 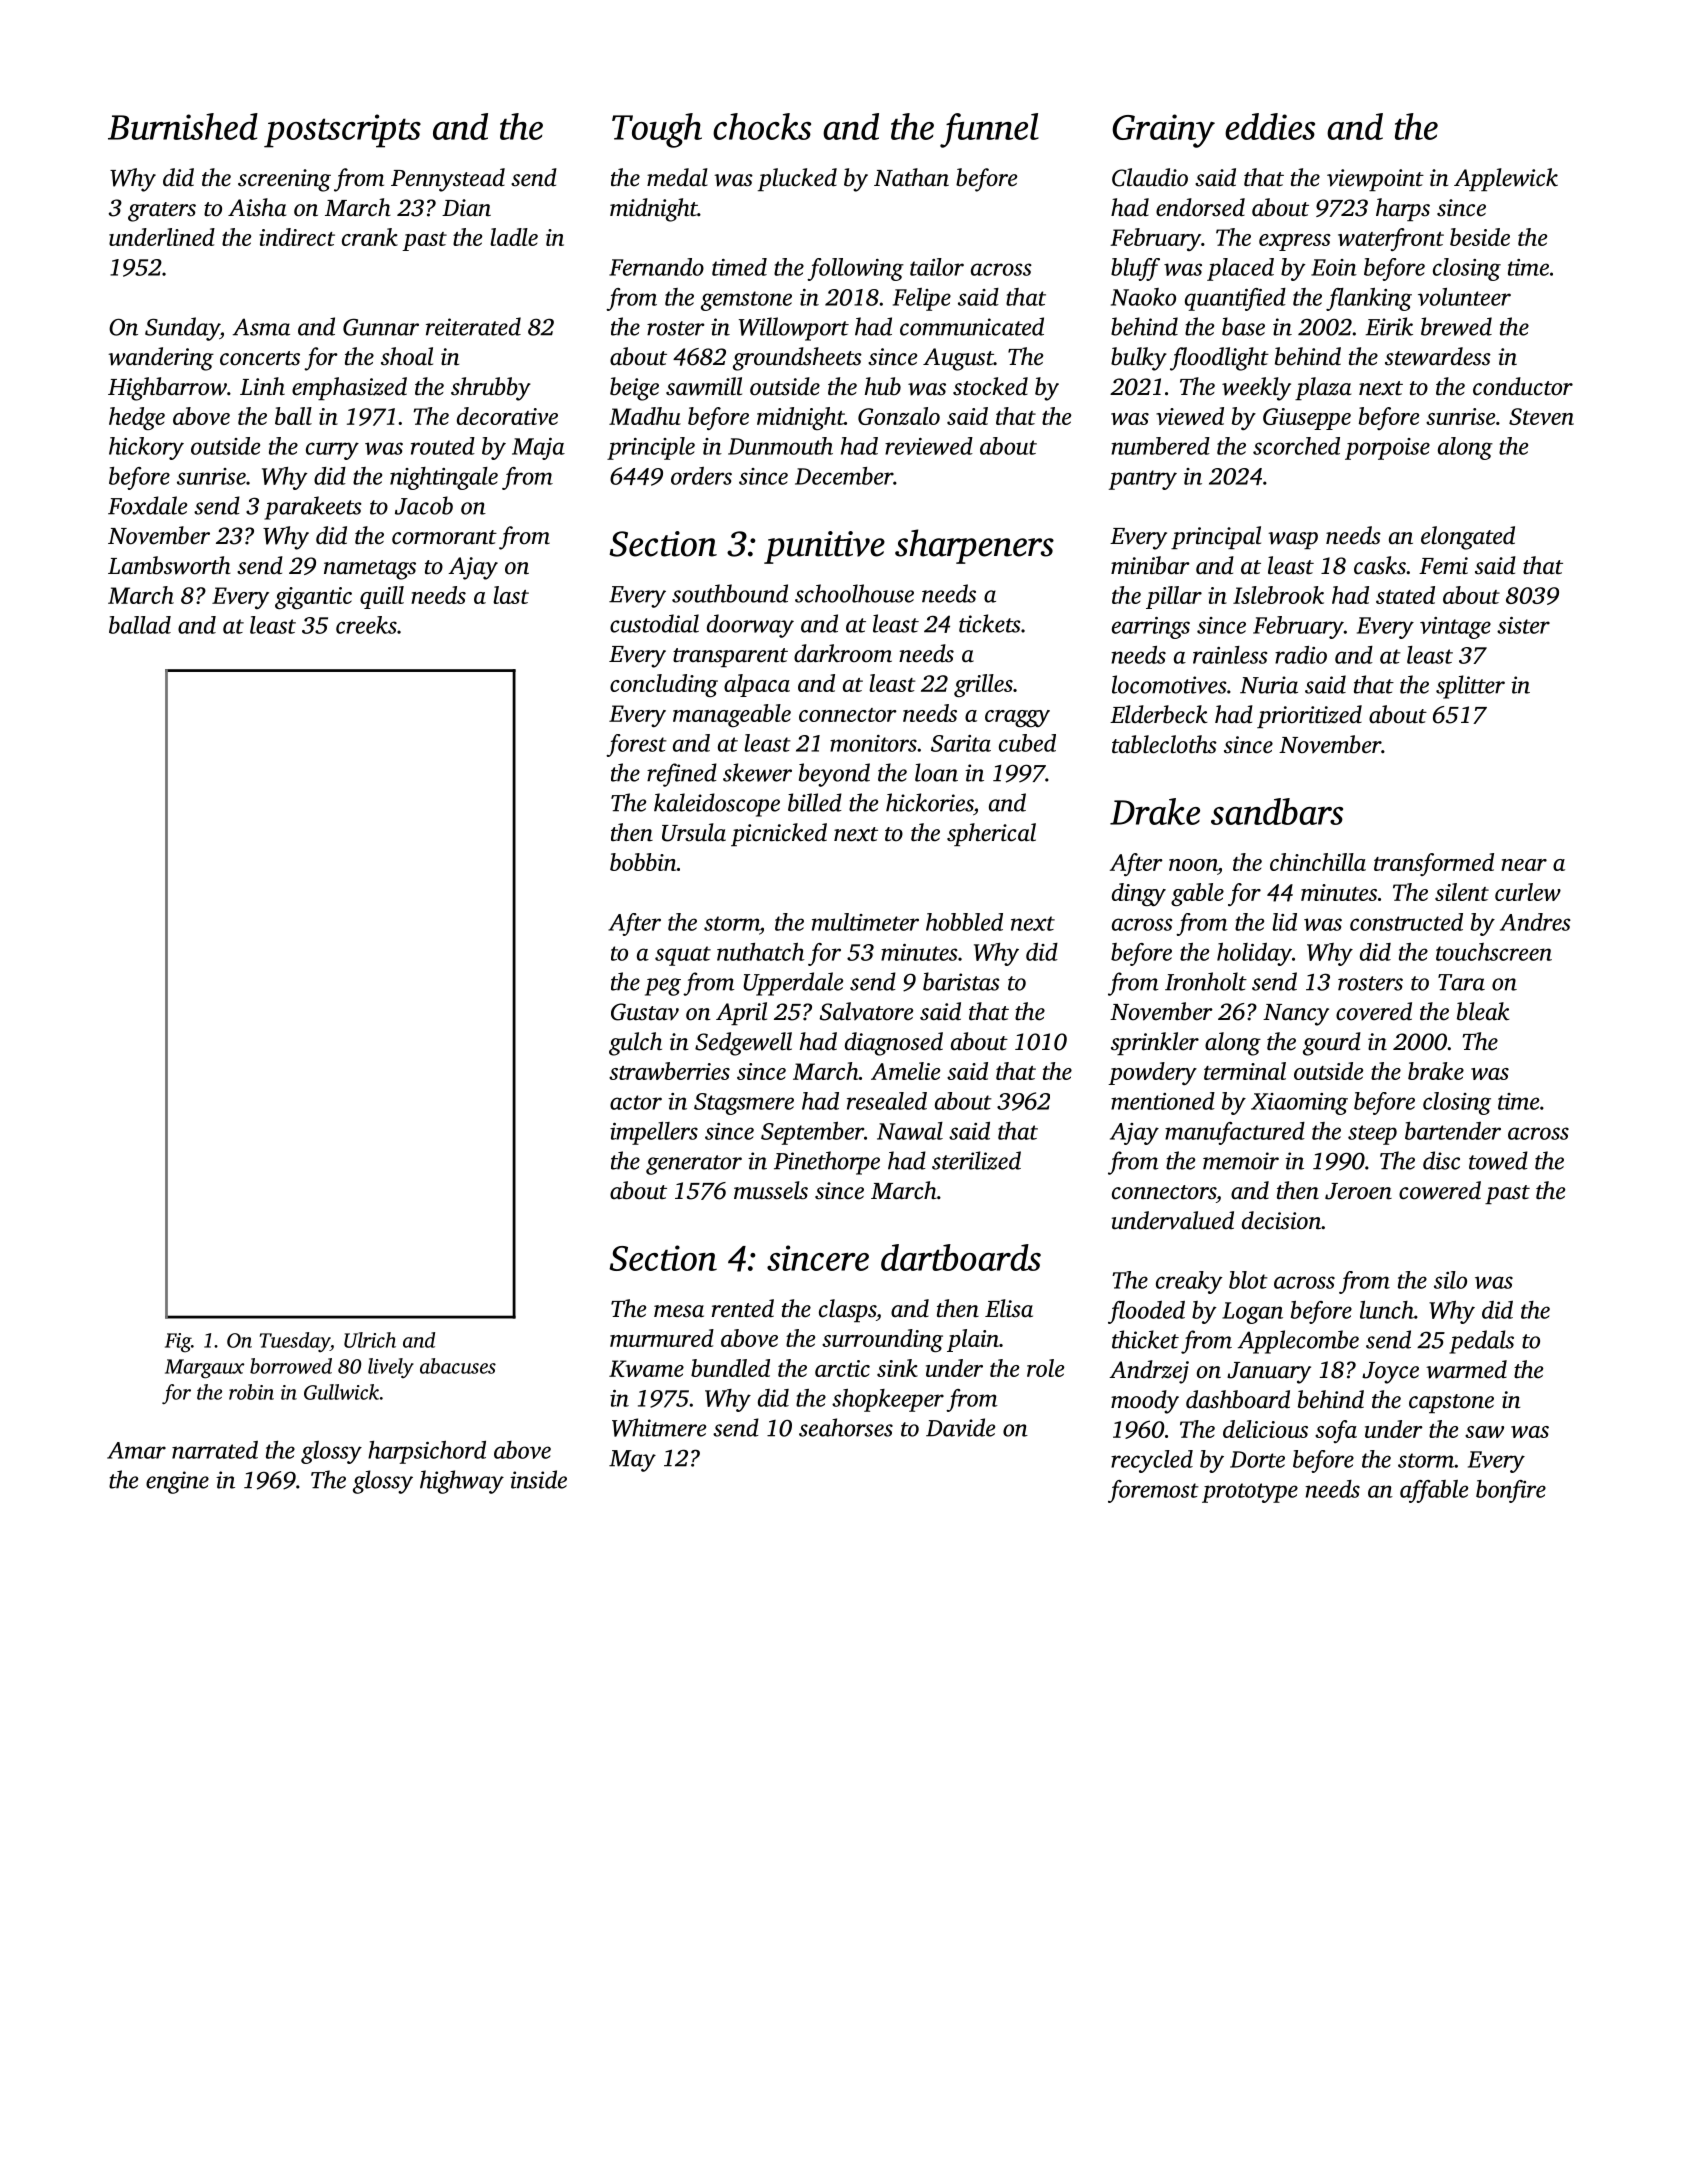 I want to click on Foxdale, so click(x=147, y=505).
